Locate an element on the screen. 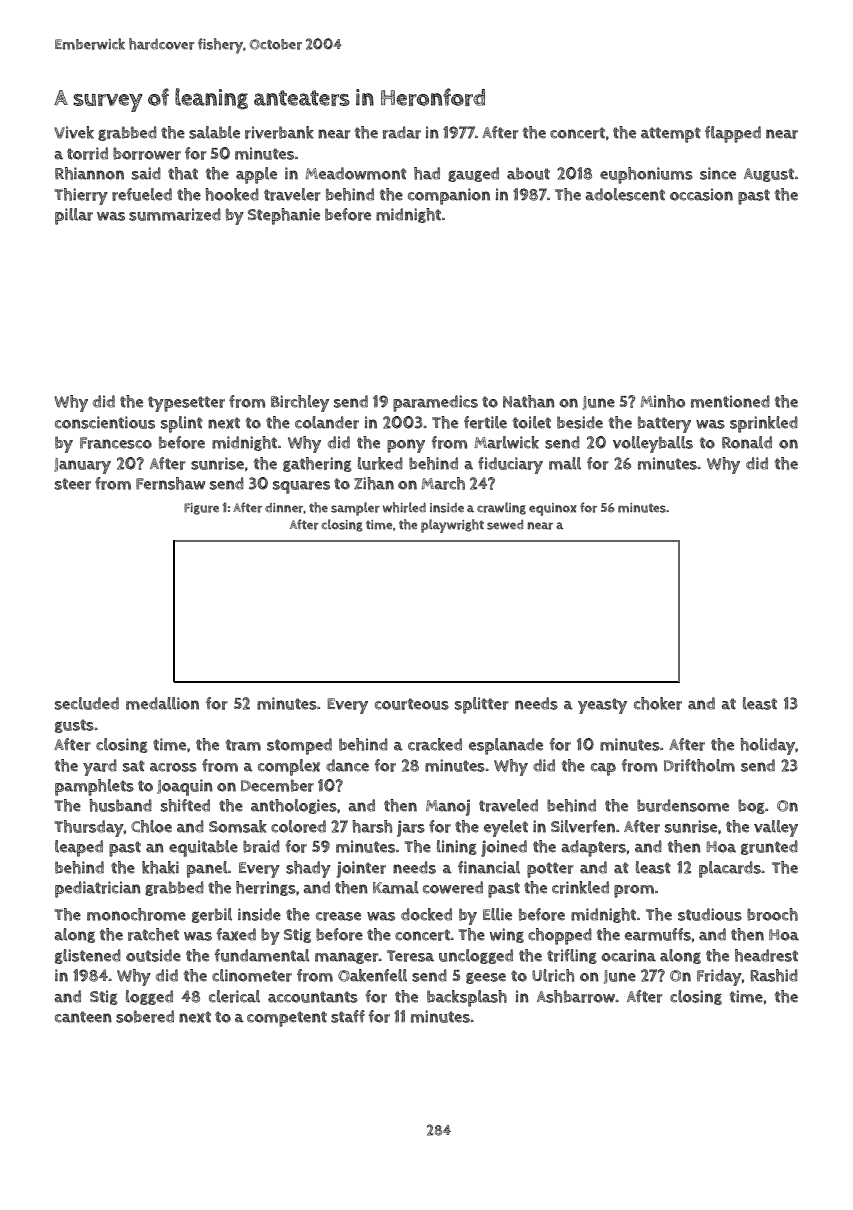  said is located at coordinates (146, 173).
